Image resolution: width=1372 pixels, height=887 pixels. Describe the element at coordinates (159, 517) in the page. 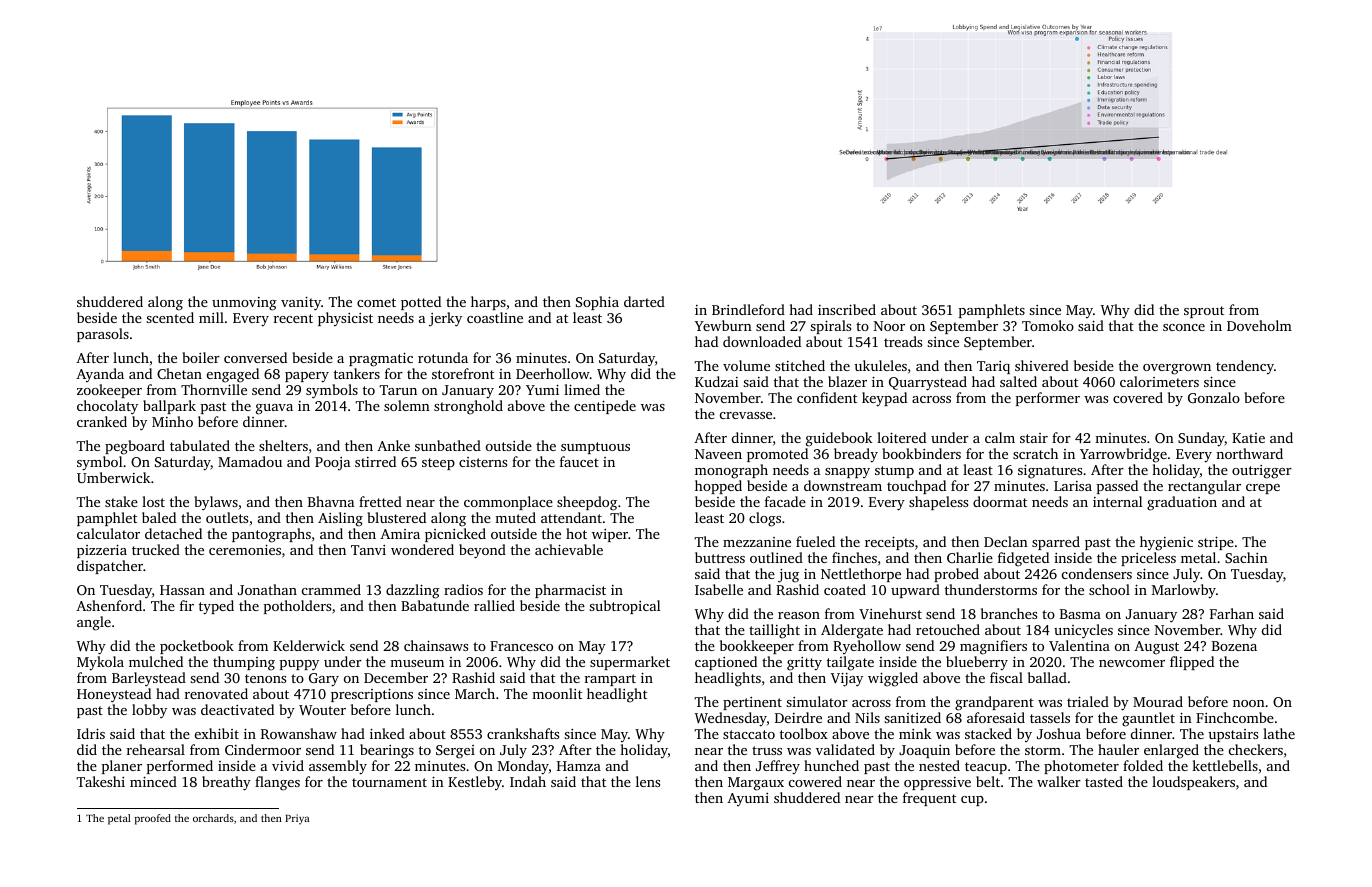

I see `baled` at that location.
